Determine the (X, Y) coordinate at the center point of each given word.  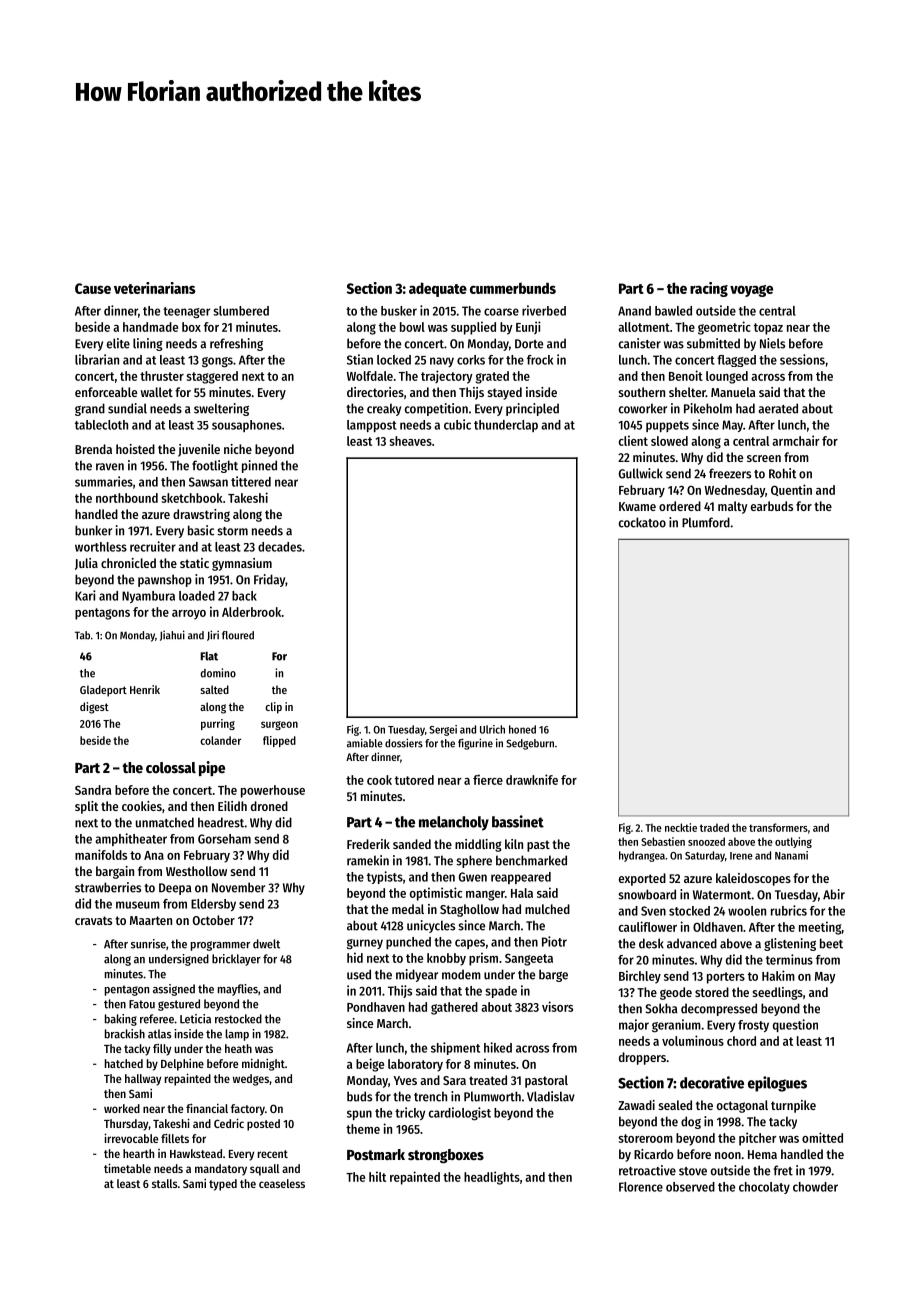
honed (522, 729)
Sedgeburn (530, 744)
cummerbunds (513, 288)
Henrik (145, 689)
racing (709, 289)
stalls (165, 1183)
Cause (93, 288)
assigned (174, 990)
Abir (834, 894)
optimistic (436, 894)
